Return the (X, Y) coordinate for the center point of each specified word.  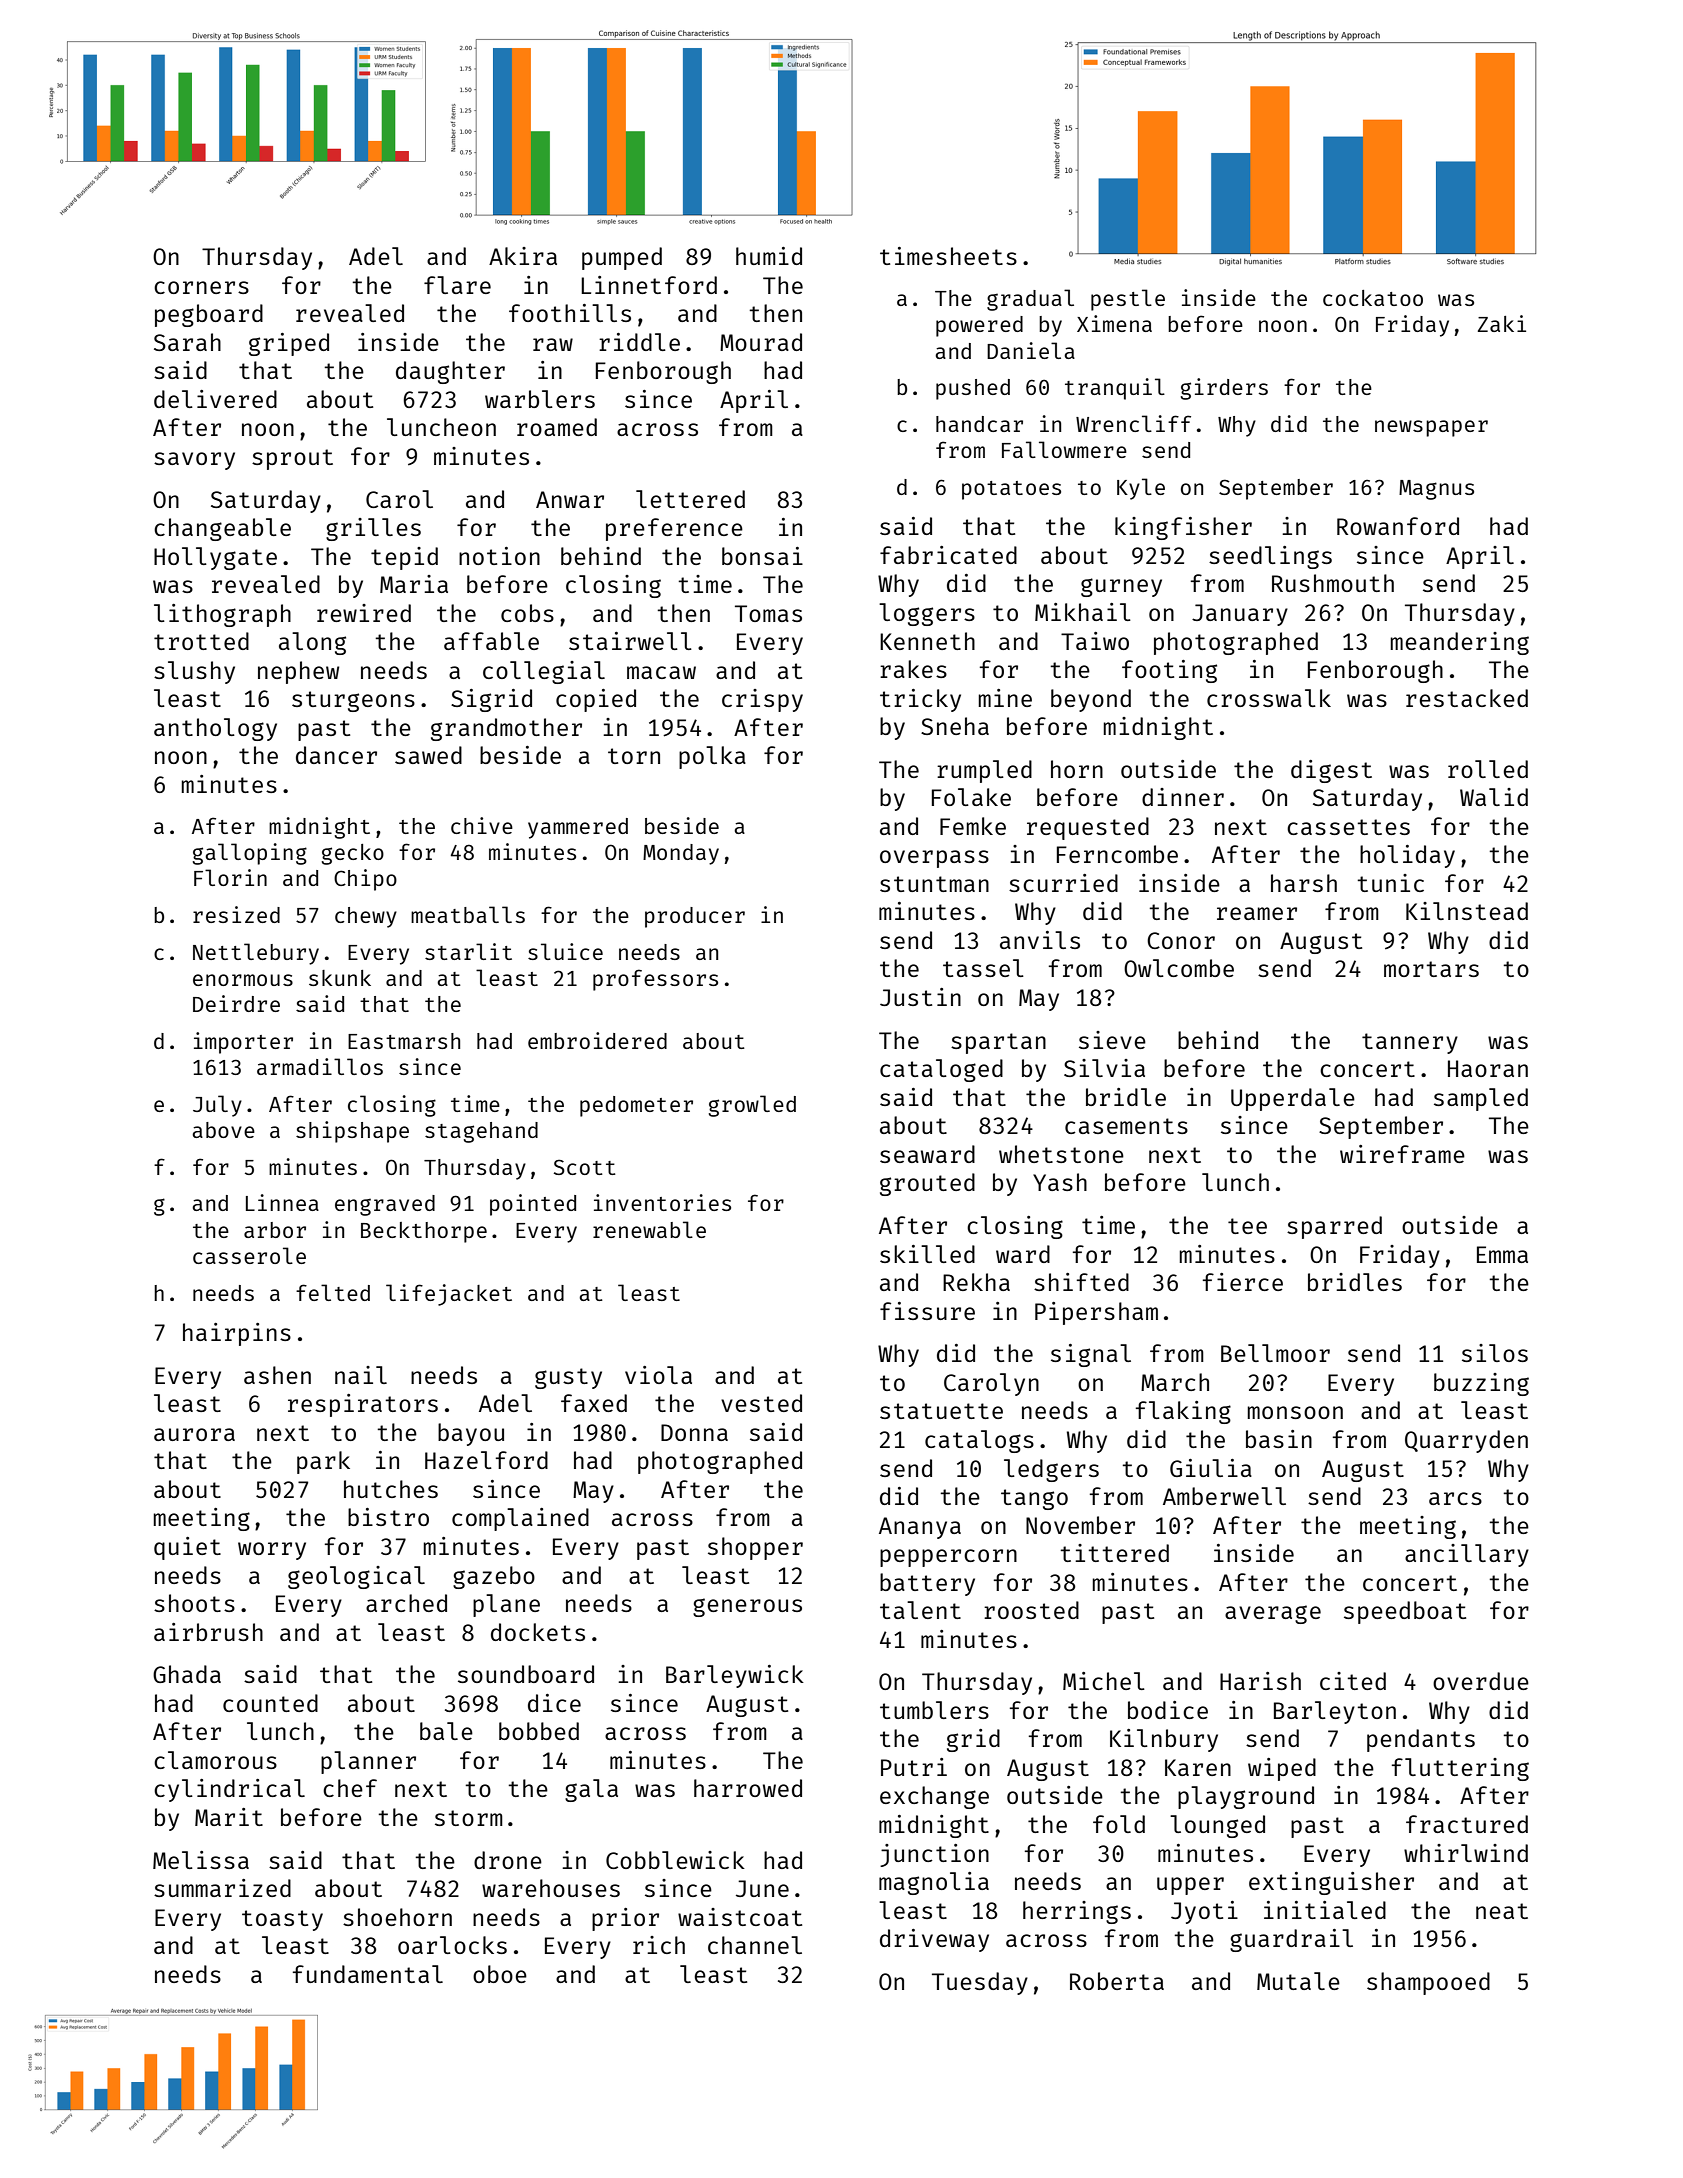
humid (769, 256)
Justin (920, 997)
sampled (1481, 1099)
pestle (1128, 300)
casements (1126, 1126)
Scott (585, 1167)
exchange (934, 1797)
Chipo (365, 880)
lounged (1217, 1826)
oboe (500, 1974)
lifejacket (449, 1295)
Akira (523, 256)
